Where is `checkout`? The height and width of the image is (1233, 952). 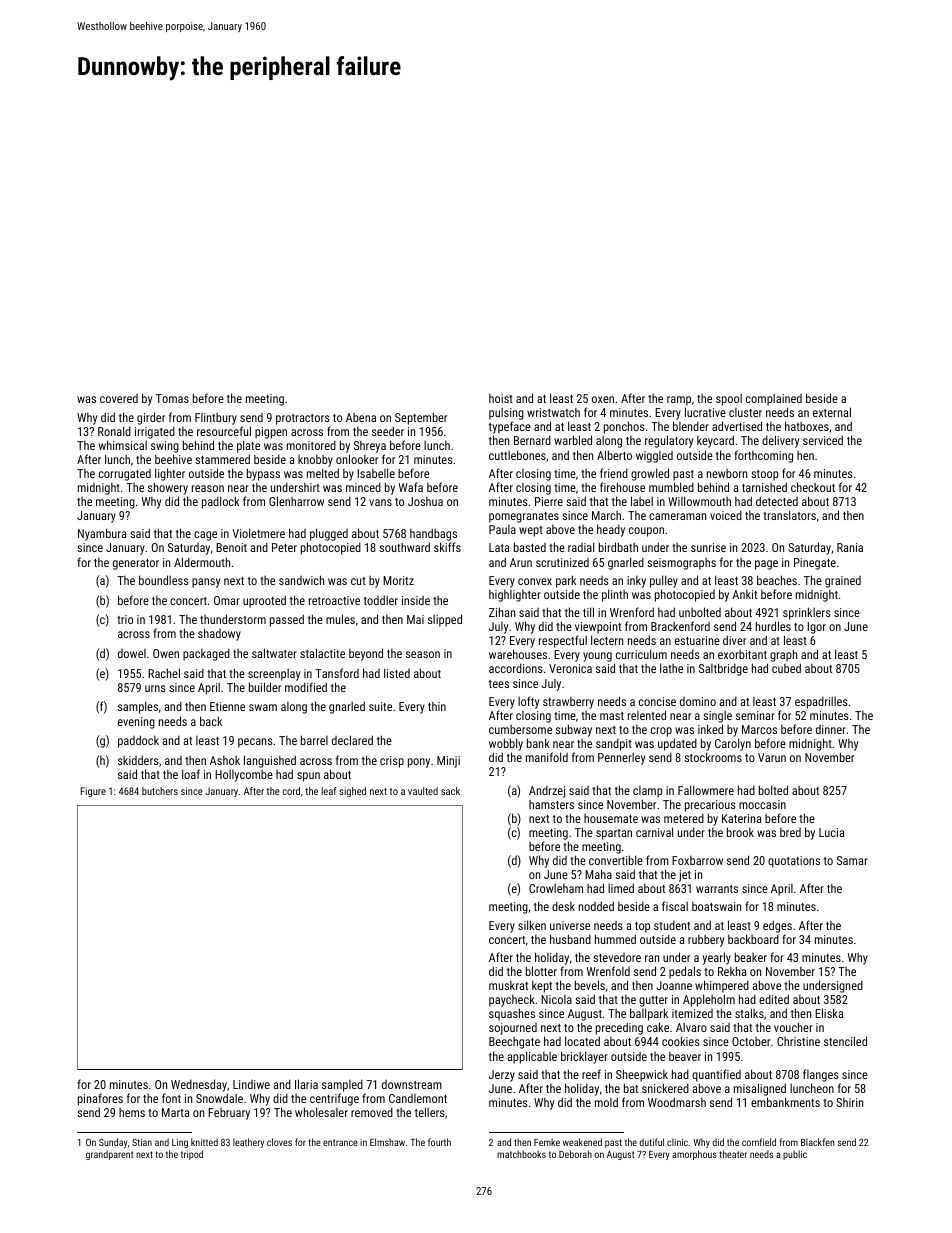
checkout is located at coordinates (813, 487).
